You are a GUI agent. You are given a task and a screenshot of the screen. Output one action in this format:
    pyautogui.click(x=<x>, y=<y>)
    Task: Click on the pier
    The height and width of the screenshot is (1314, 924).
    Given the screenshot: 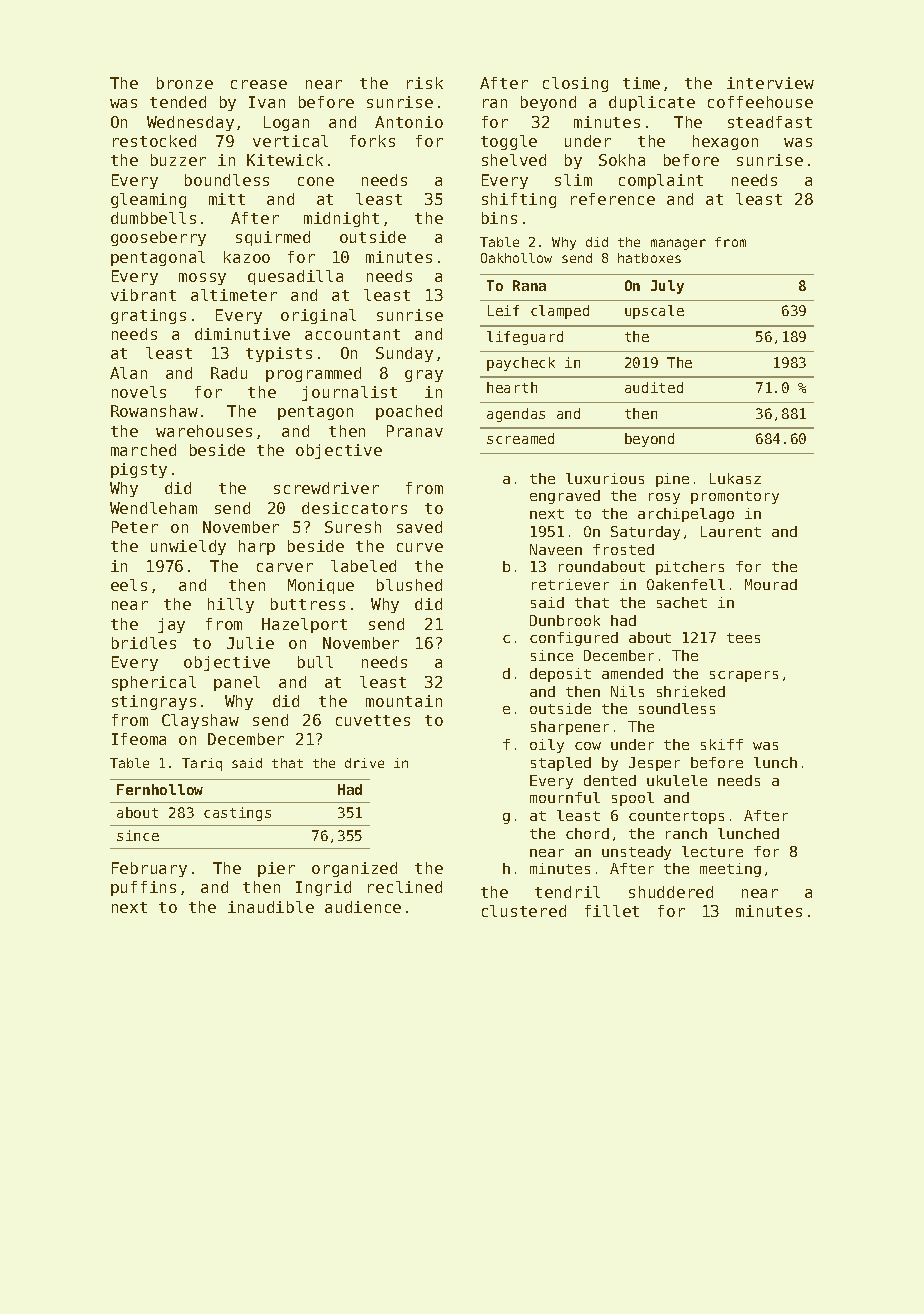 What is the action you would take?
    pyautogui.click(x=276, y=869)
